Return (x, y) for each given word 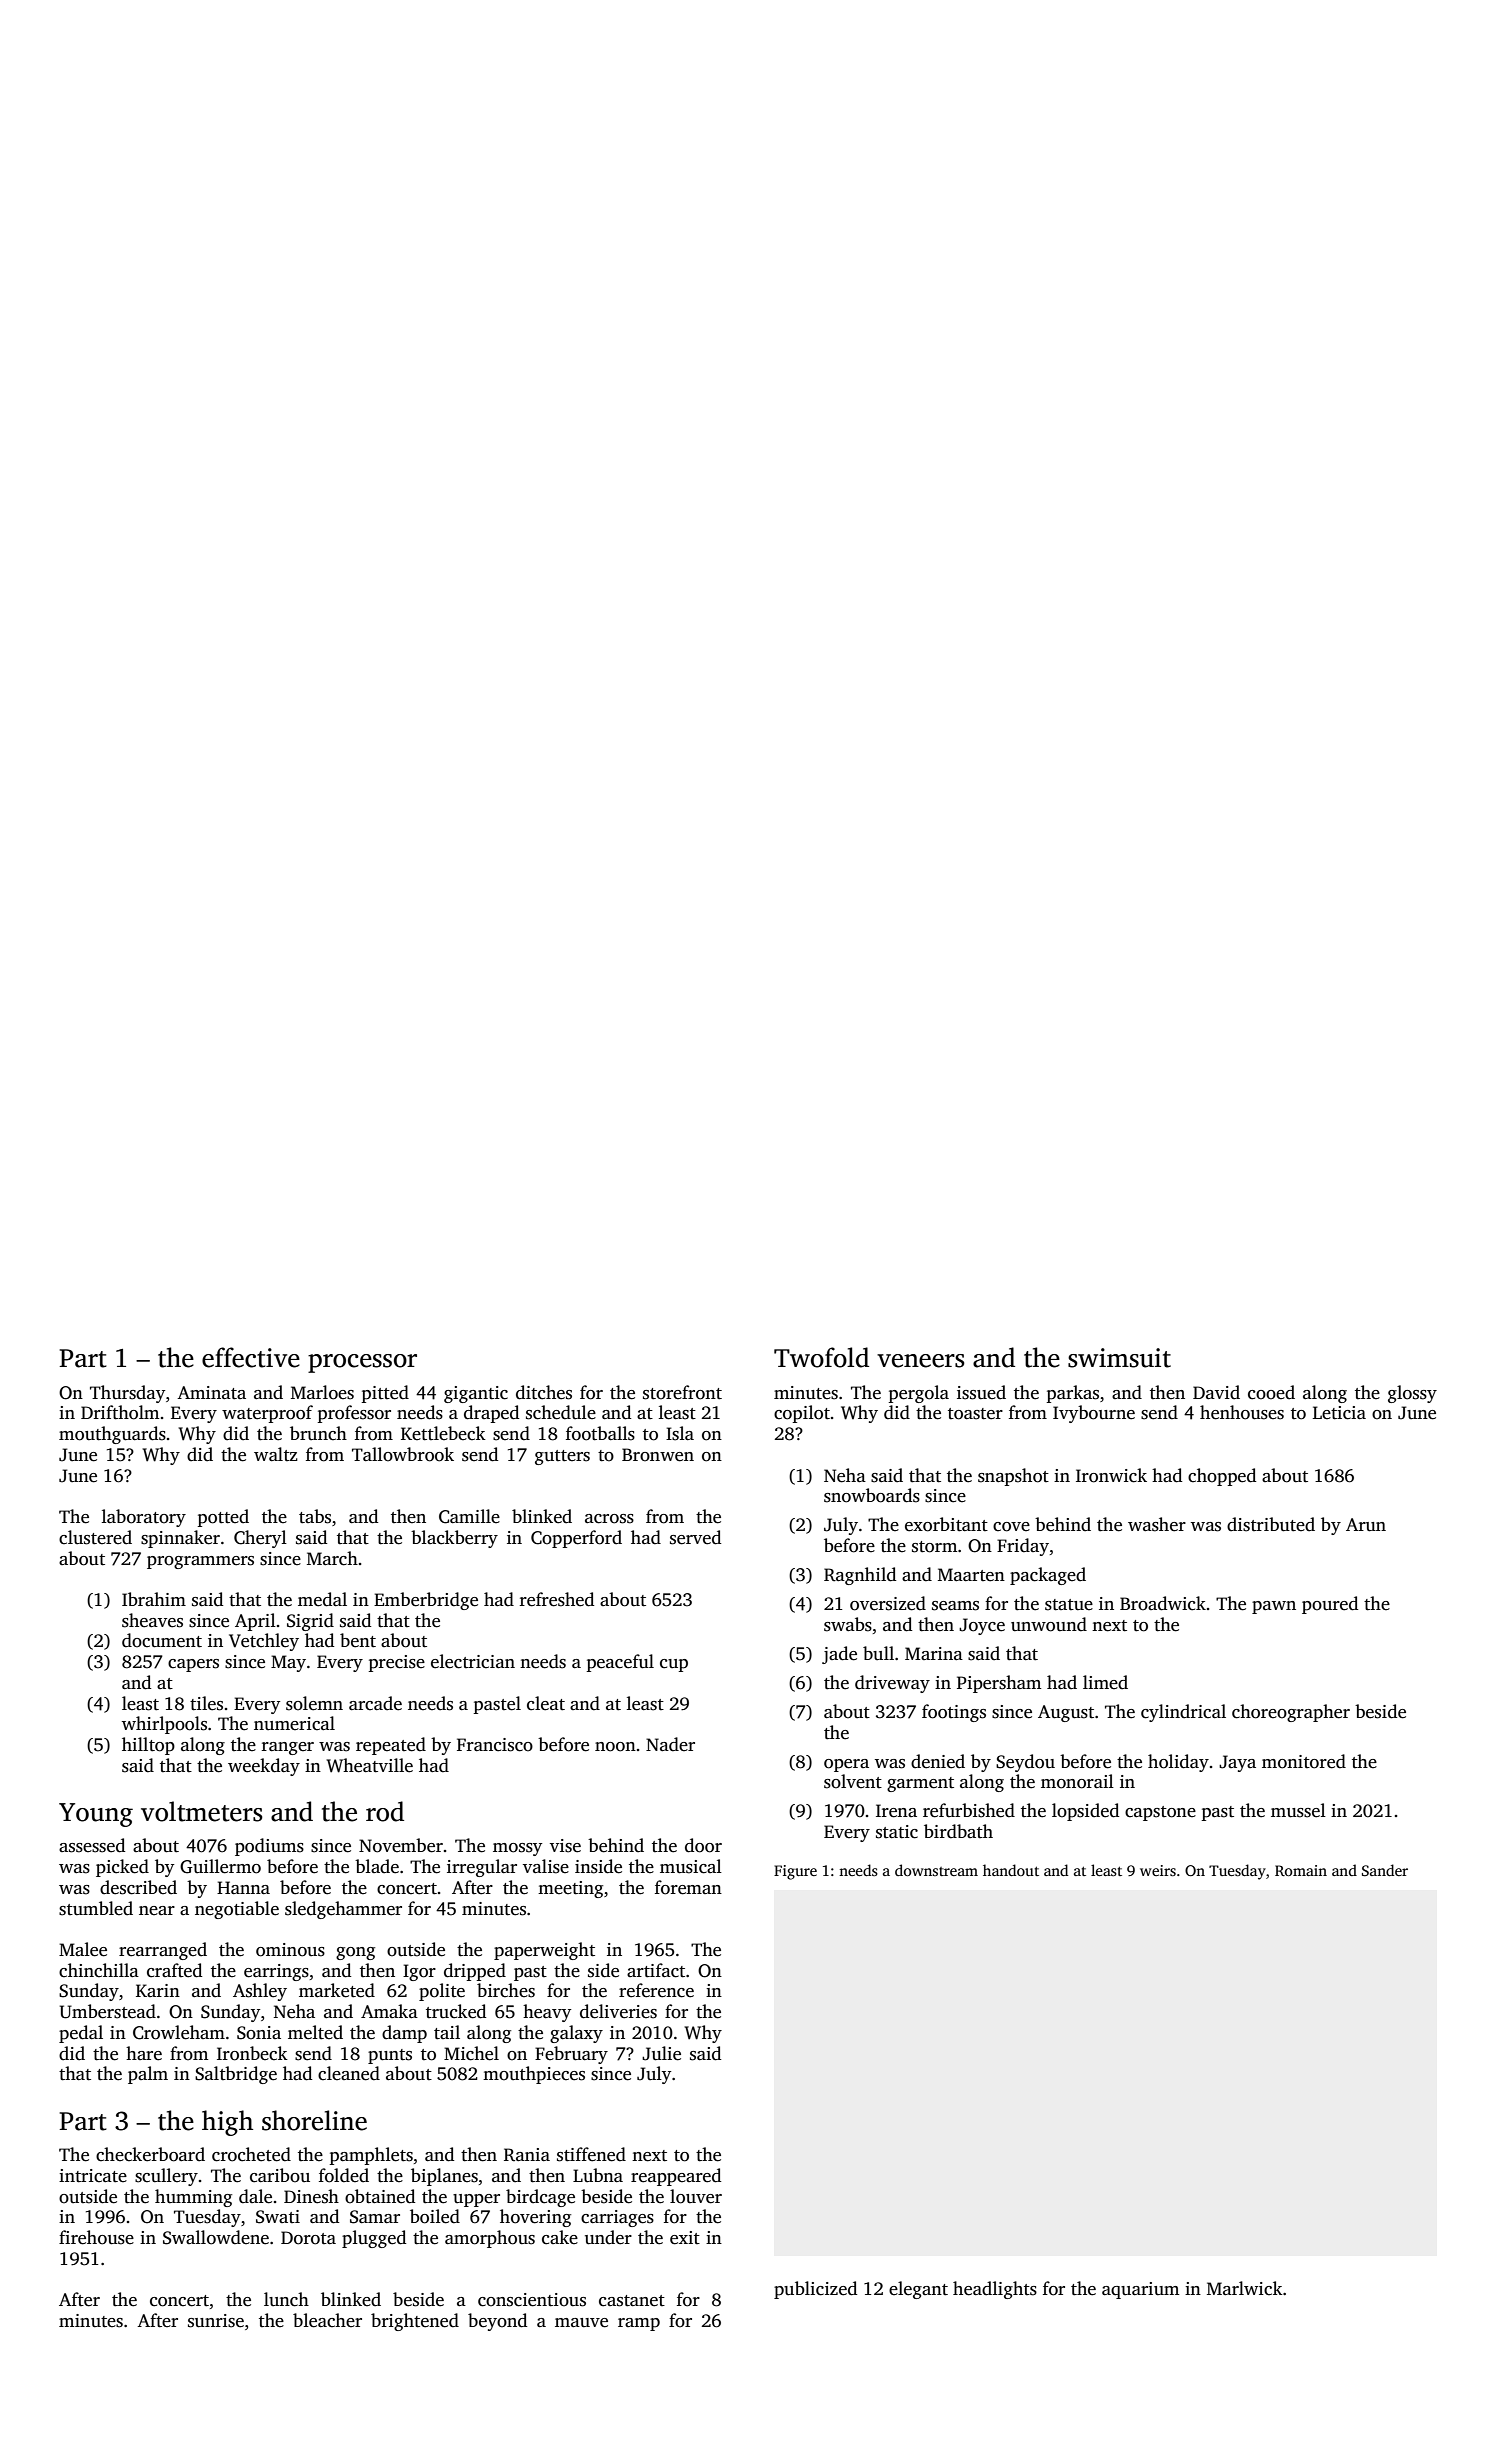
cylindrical (1183, 1713)
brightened (415, 2322)
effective (251, 1357)
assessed (92, 1845)
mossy (517, 1849)
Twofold (821, 1357)
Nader (670, 1744)
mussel (1298, 1810)
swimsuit (1119, 1358)
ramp (639, 2324)
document (162, 1640)
